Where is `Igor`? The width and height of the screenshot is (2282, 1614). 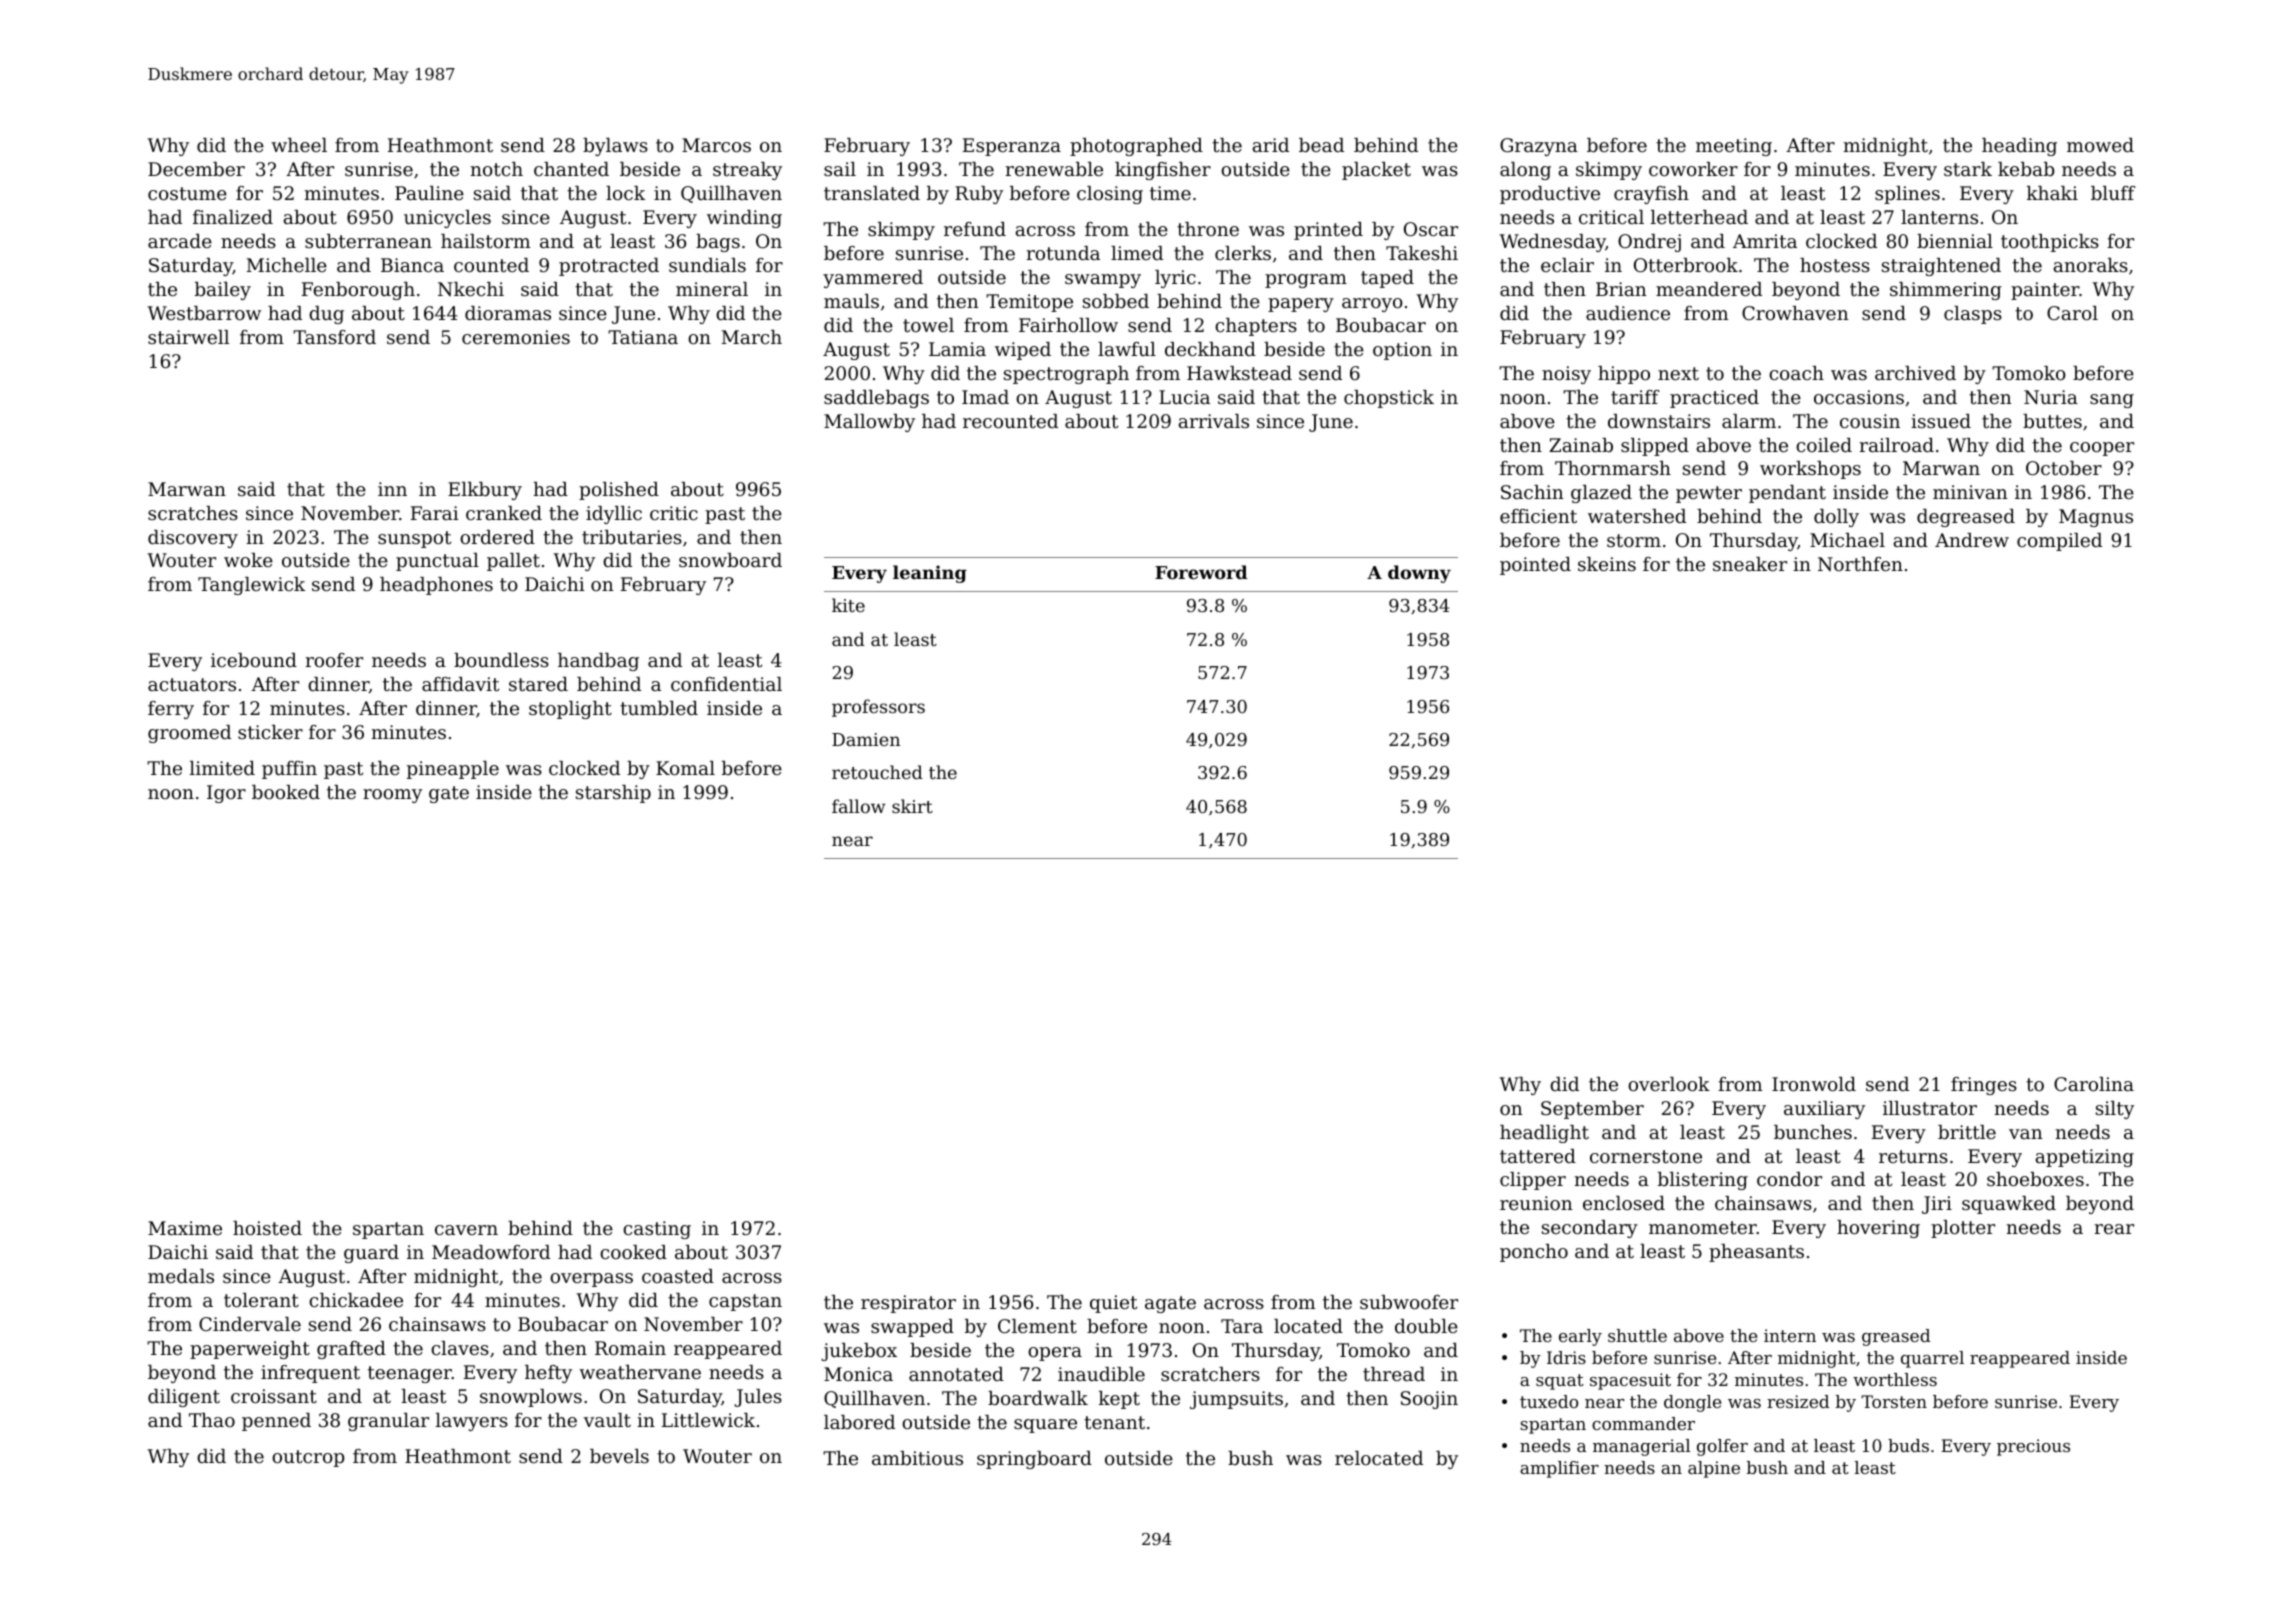
Igor is located at coordinates (226, 794).
